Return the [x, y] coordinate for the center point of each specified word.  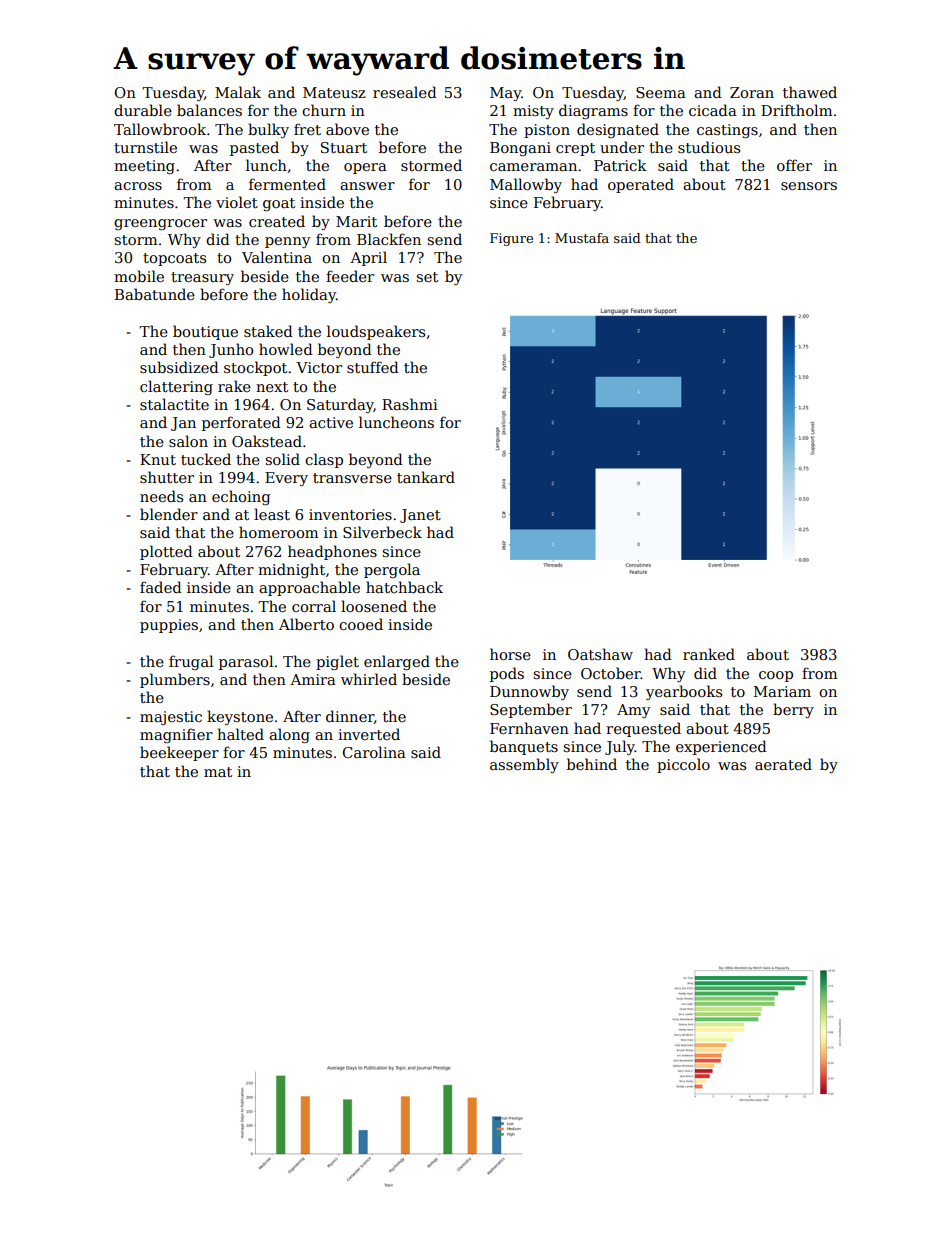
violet [237, 202]
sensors [809, 186]
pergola [392, 570]
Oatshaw [600, 654]
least [272, 514]
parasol [246, 662]
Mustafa [582, 238]
